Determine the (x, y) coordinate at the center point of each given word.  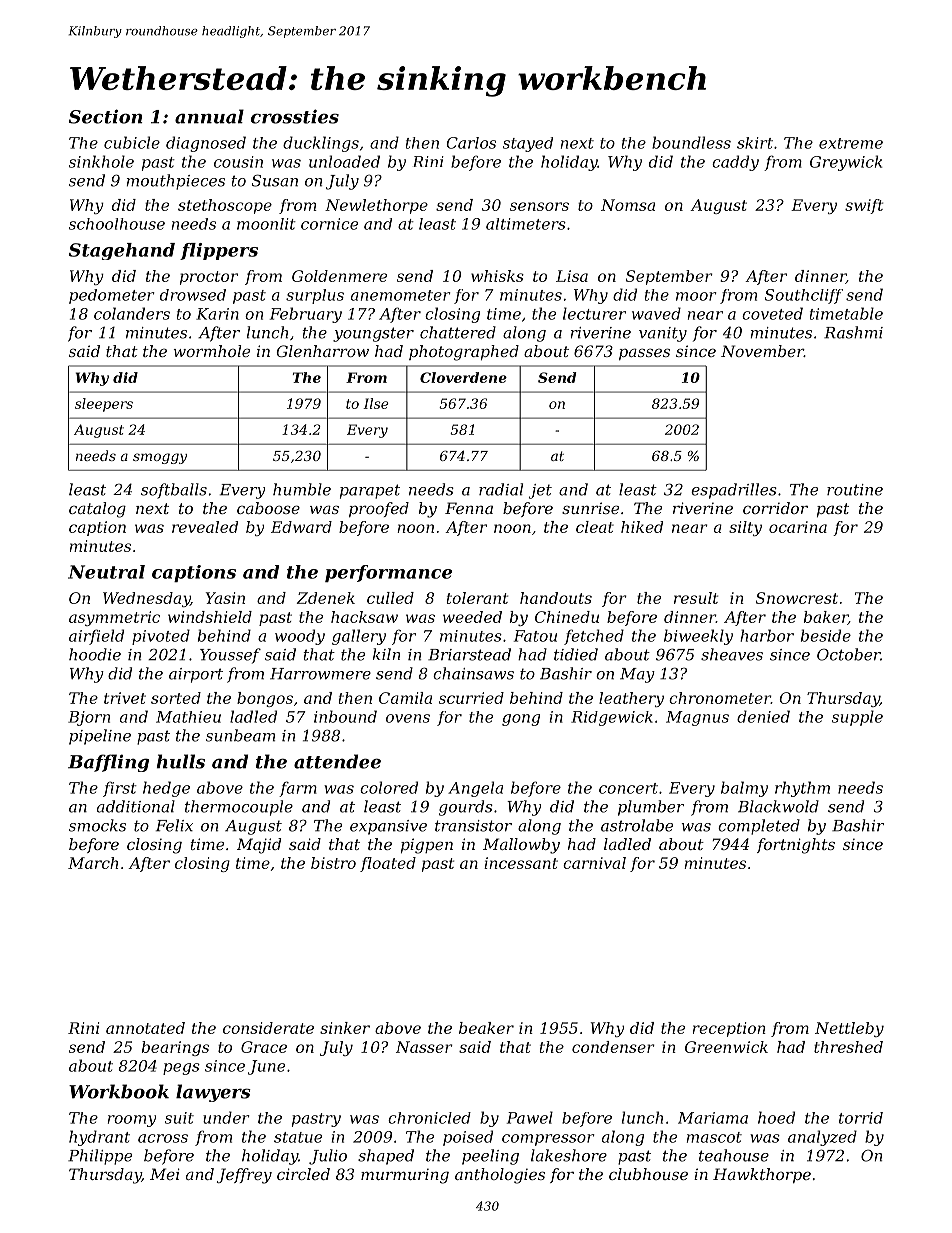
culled (390, 598)
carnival (594, 863)
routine (855, 490)
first (120, 789)
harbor (767, 635)
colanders (132, 313)
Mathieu (188, 717)
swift (864, 206)
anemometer (401, 295)
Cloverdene (463, 377)
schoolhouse (117, 224)
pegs (181, 1069)
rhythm (802, 789)
